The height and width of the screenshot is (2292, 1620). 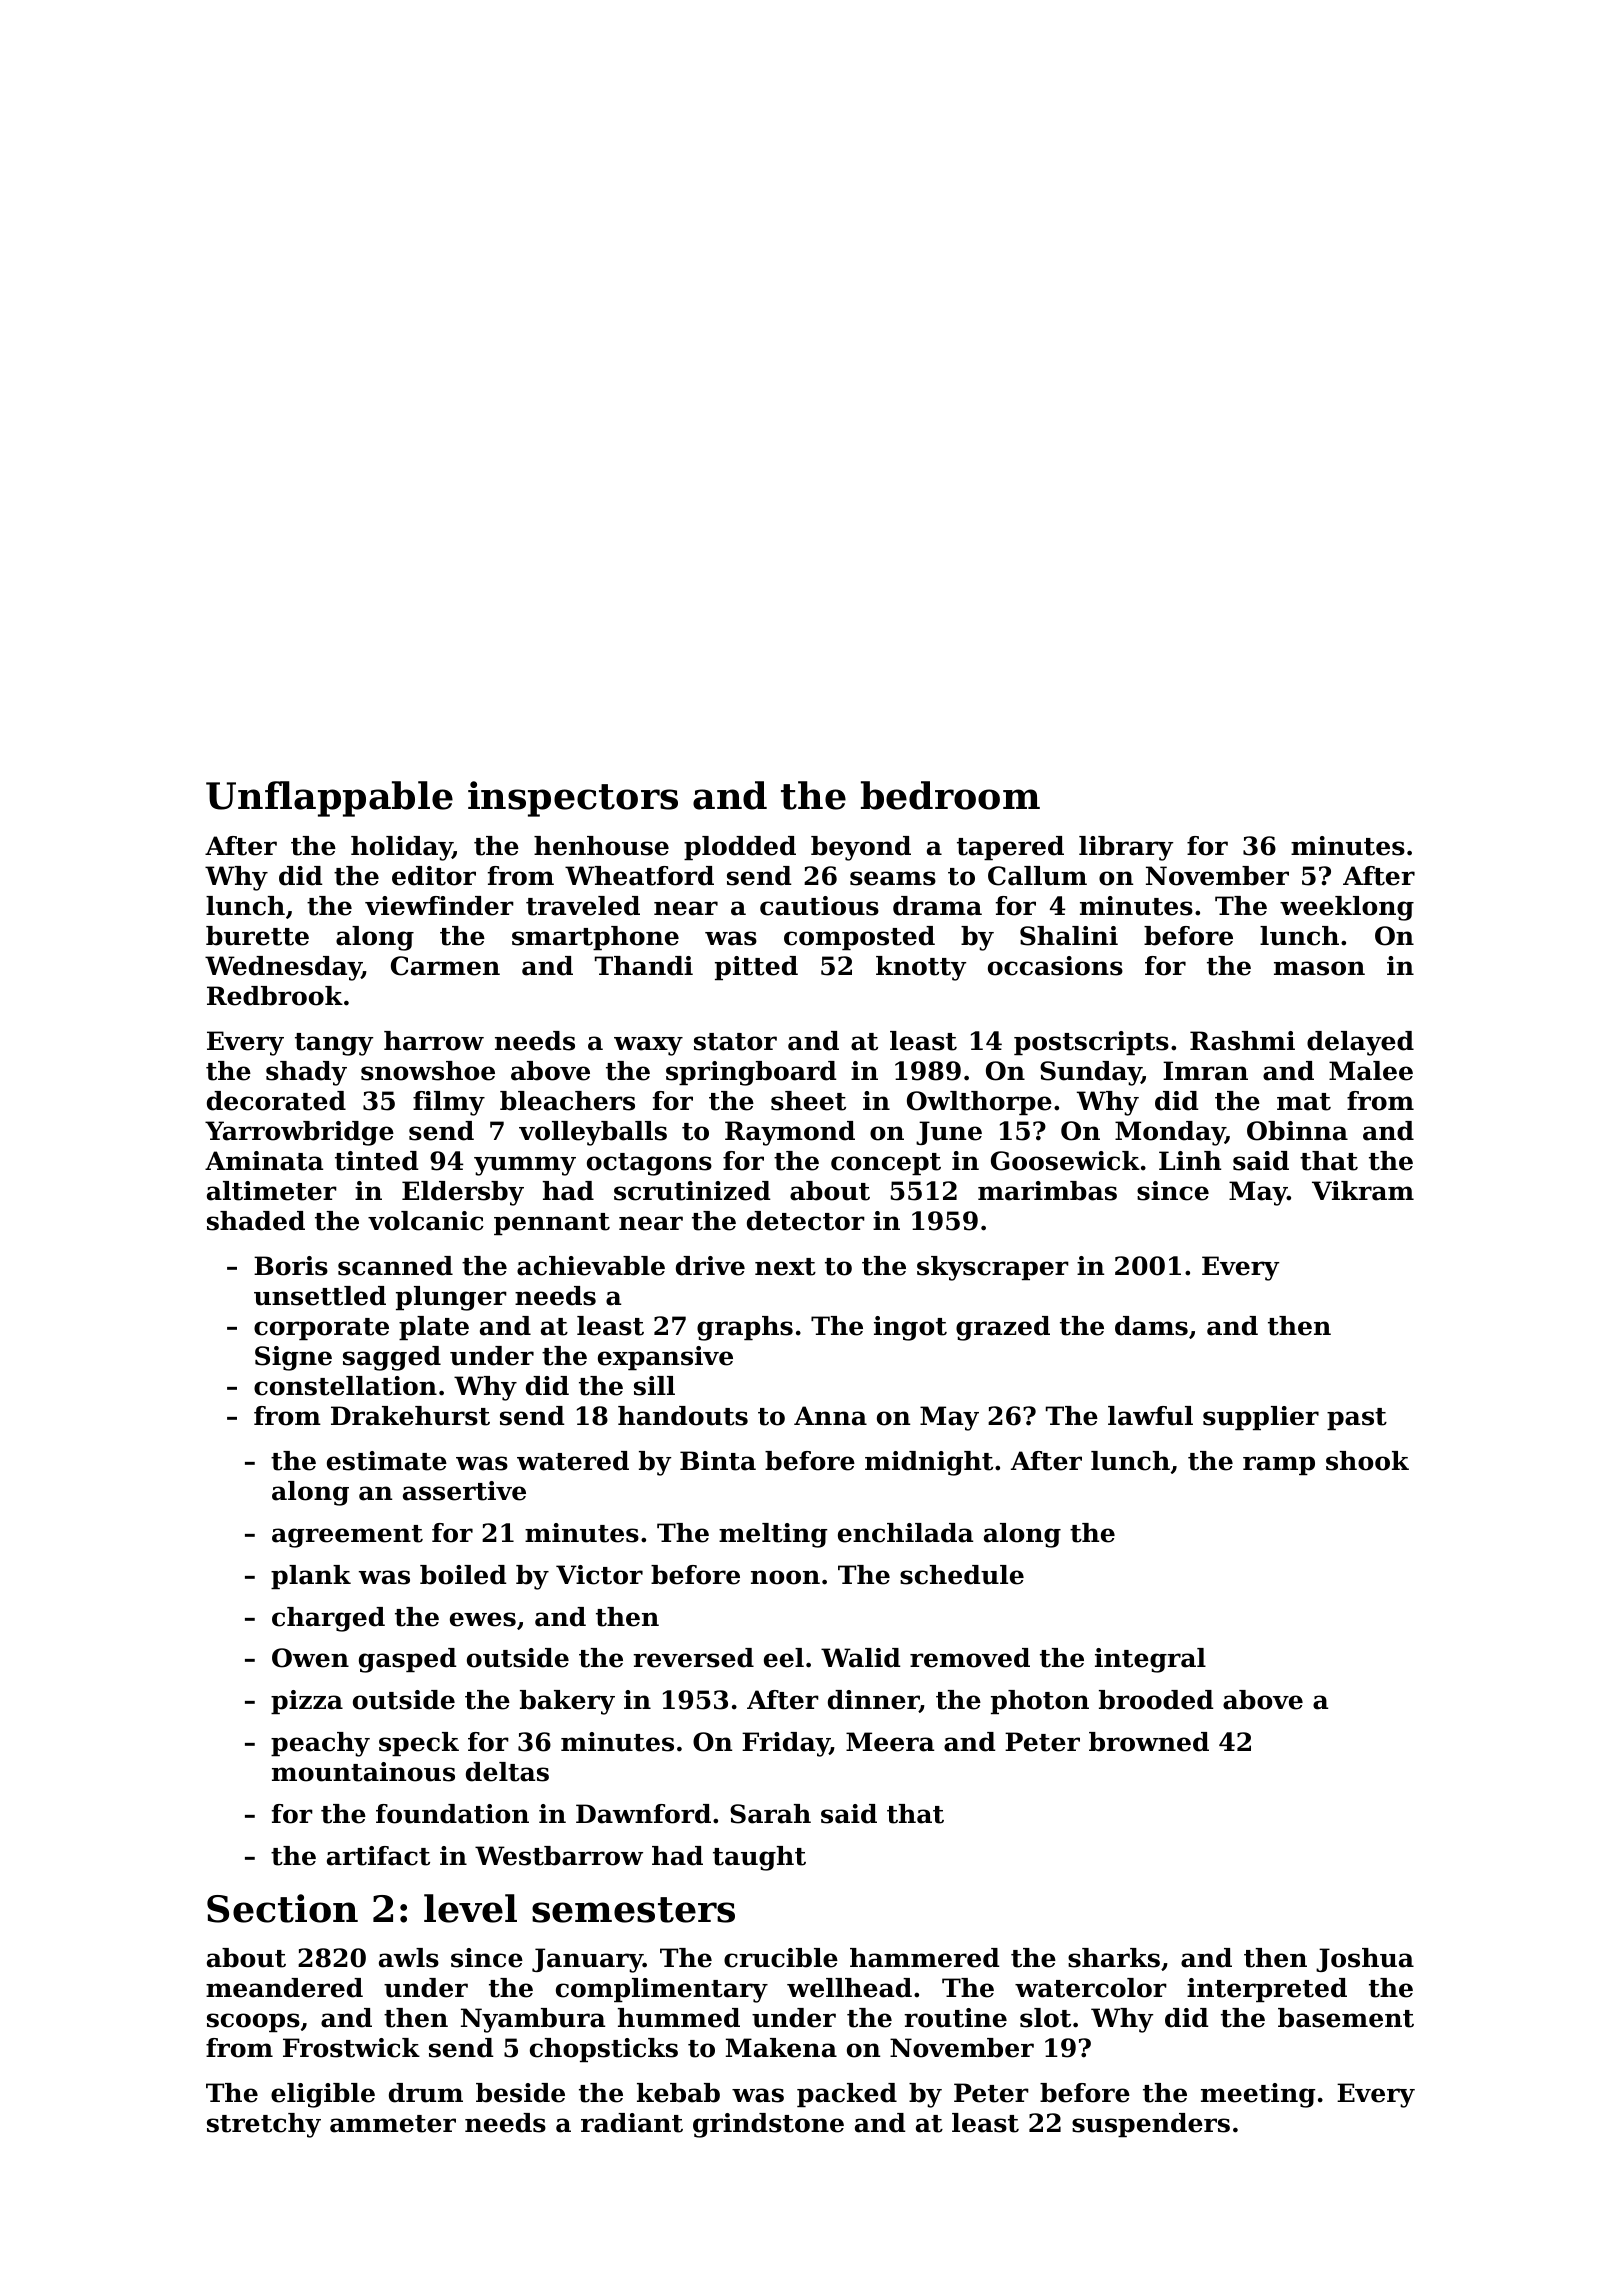 What do you see at coordinates (483, 1619) in the screenshot?
I see `ewes` at bounding box center [483, 1619].
